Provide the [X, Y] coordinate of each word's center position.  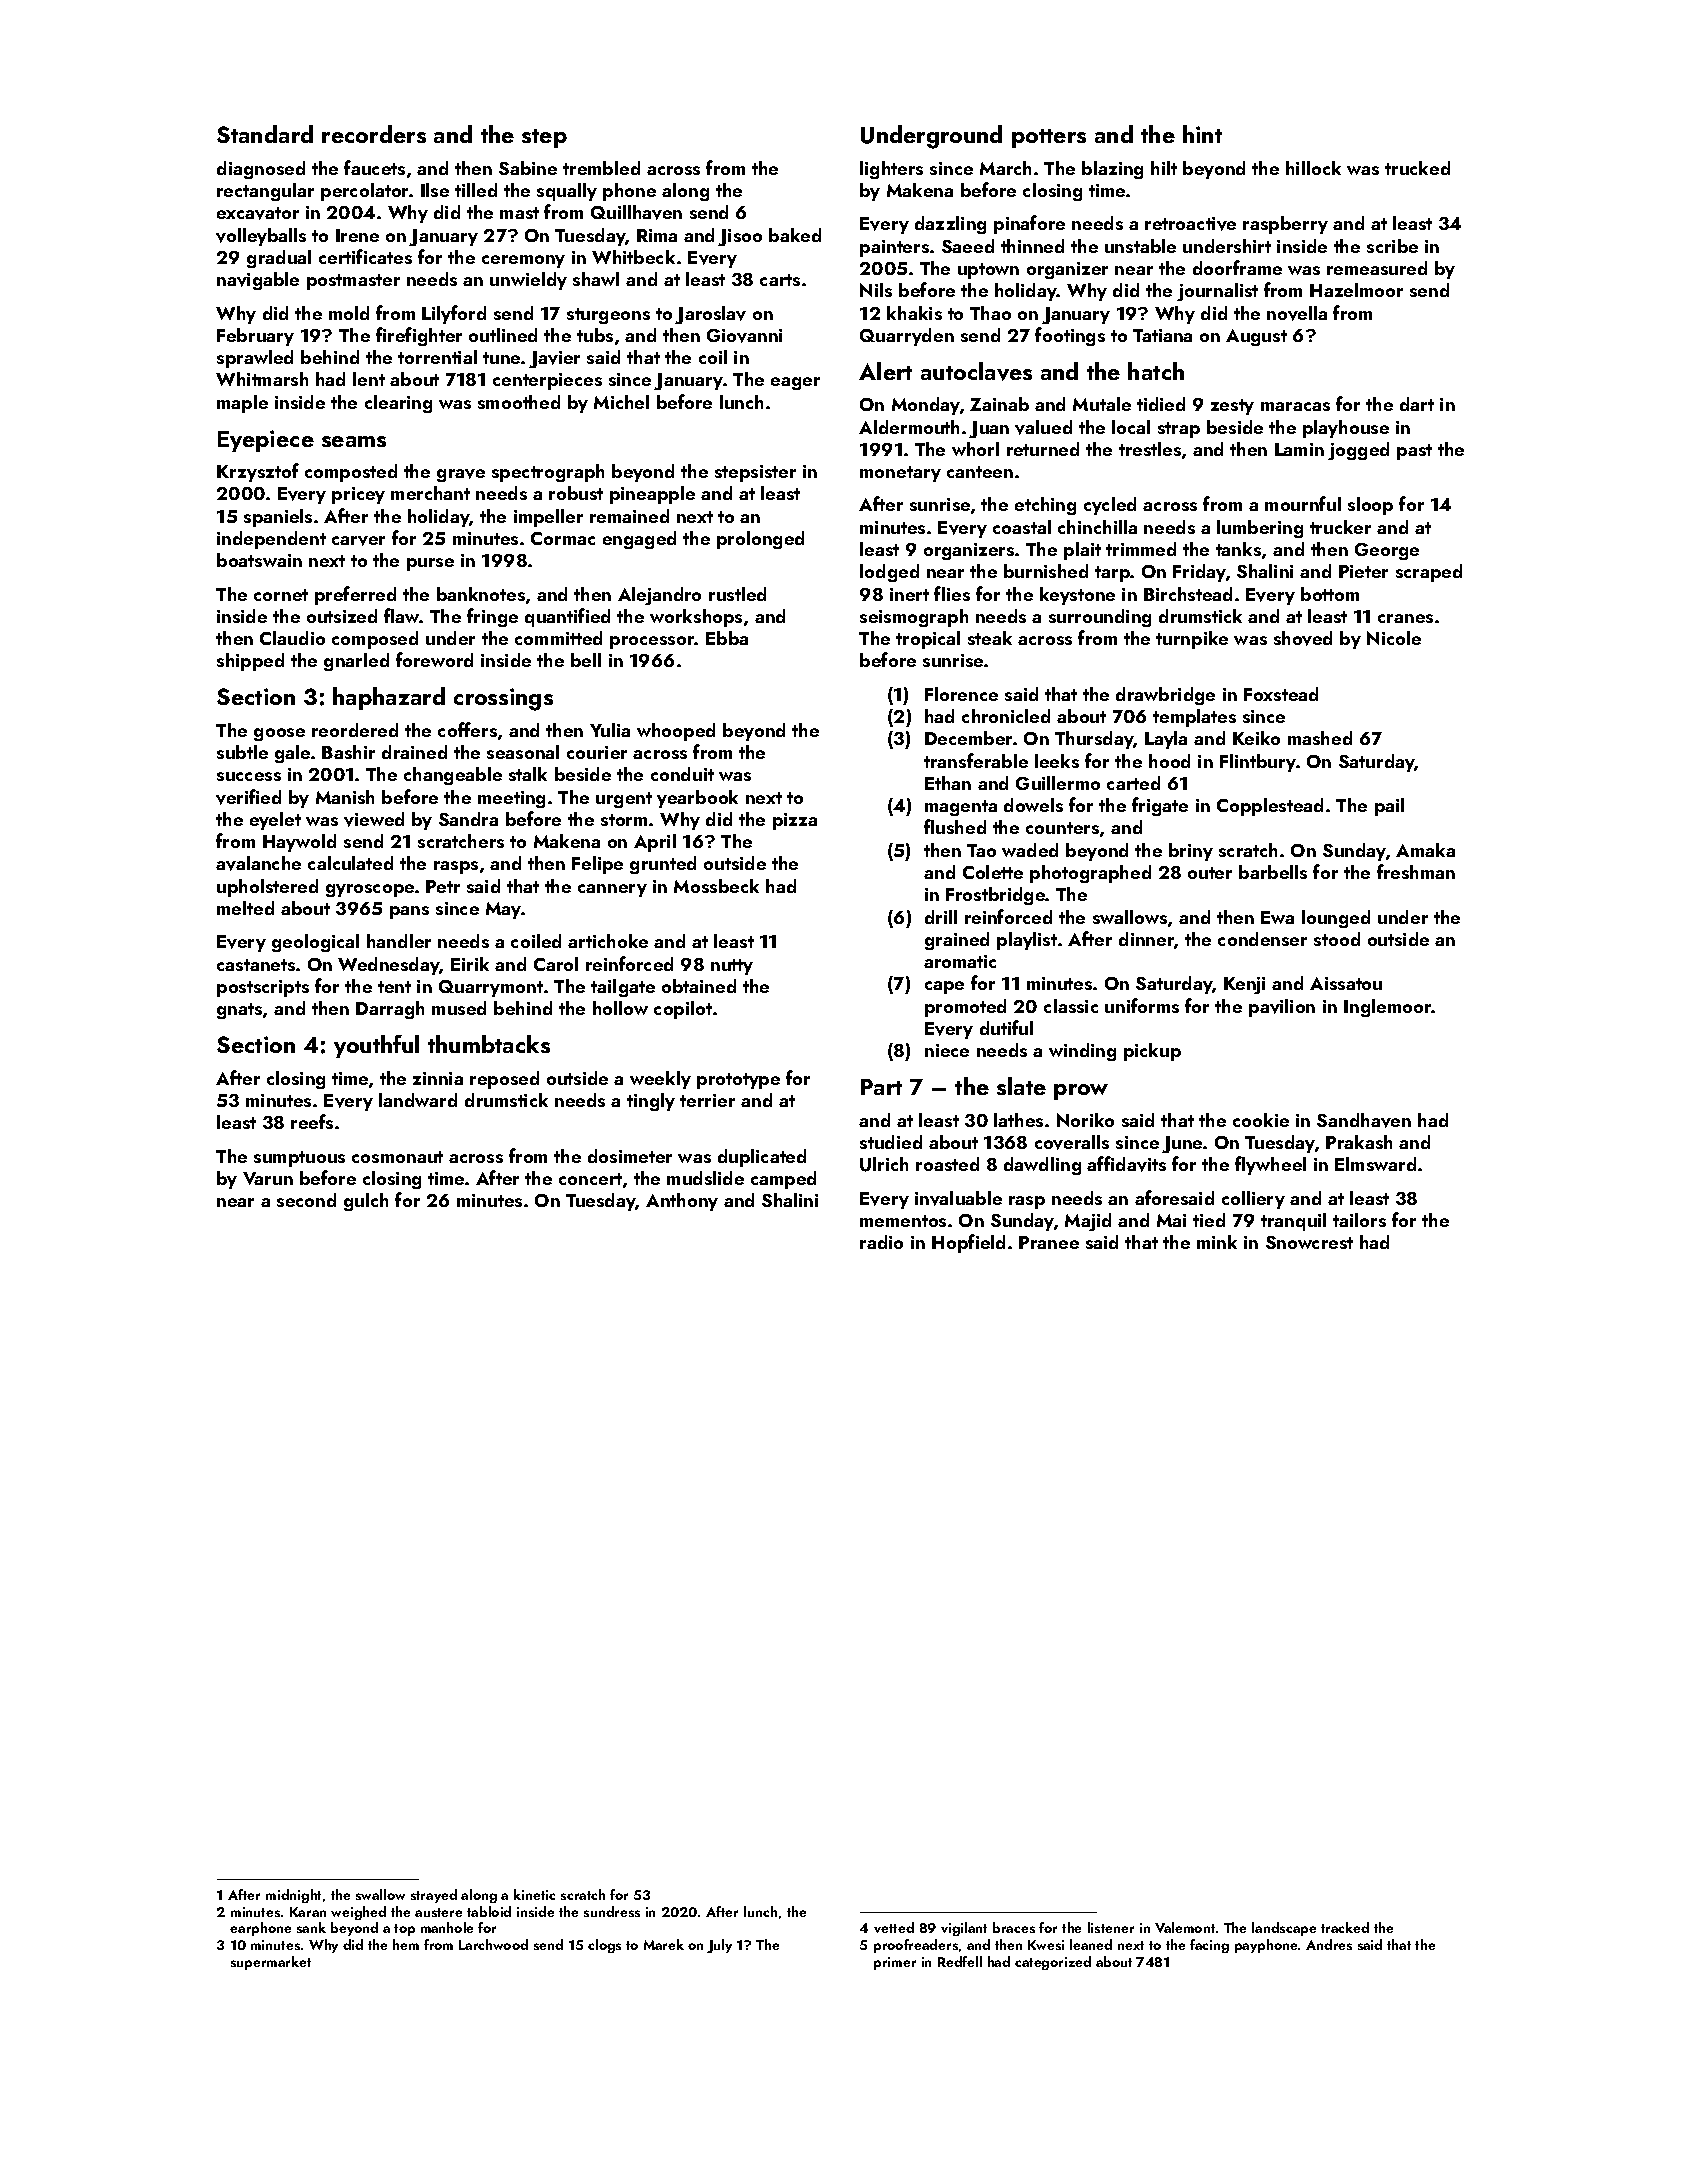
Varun [268, 1178]
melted [245, 908]
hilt [1164, 168]
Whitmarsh [262, 379]
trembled [601, 168]
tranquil [1293, 1222]
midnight [293, 1896]
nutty [732, 967]
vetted [894, 1927]
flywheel [1270, 1165]
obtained [699, 986]
